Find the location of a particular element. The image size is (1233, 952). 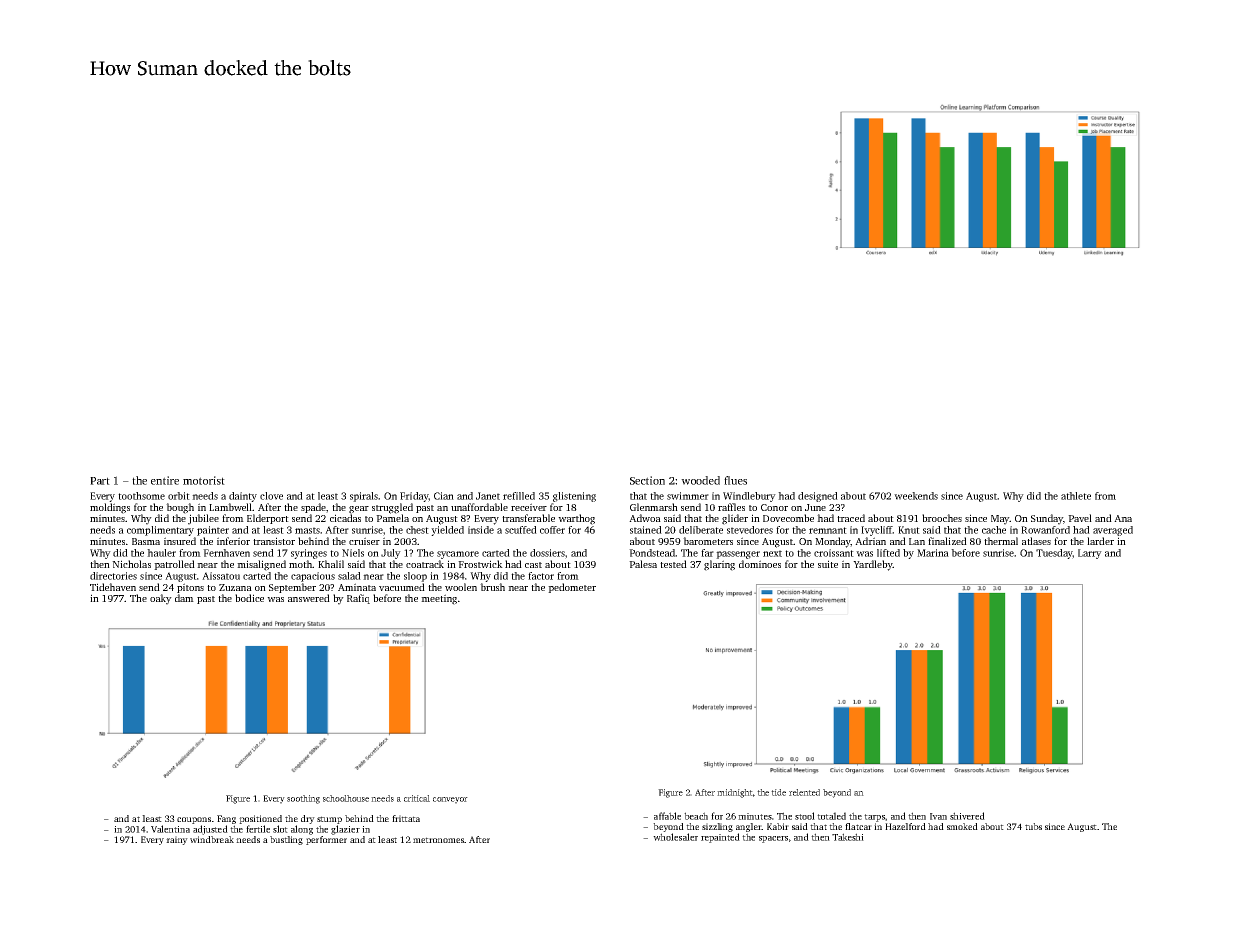

flues is located at coordinates (735, 480).
